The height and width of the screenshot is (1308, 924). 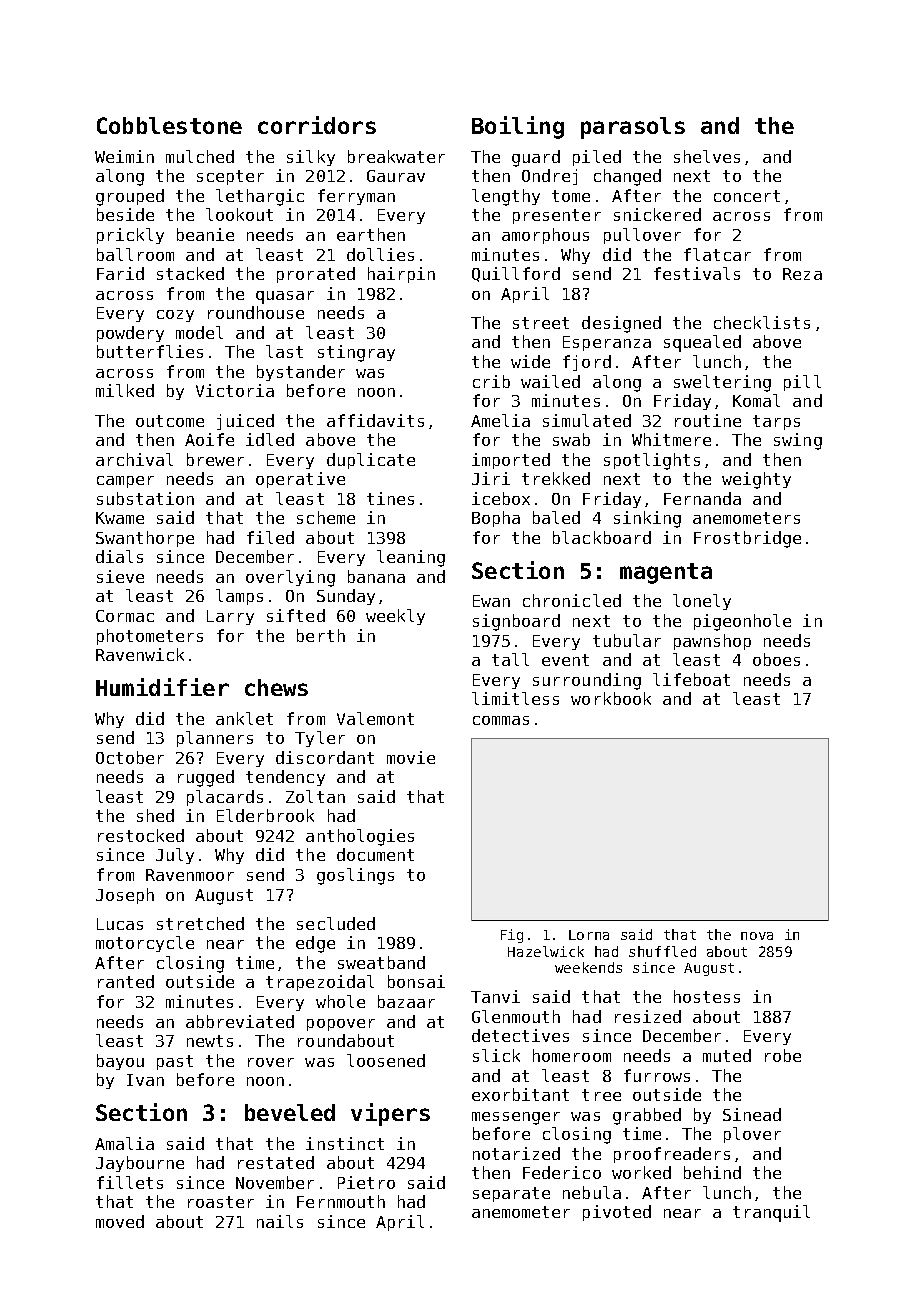 I want to click on lifeboat, so click(x=691, y=679).
